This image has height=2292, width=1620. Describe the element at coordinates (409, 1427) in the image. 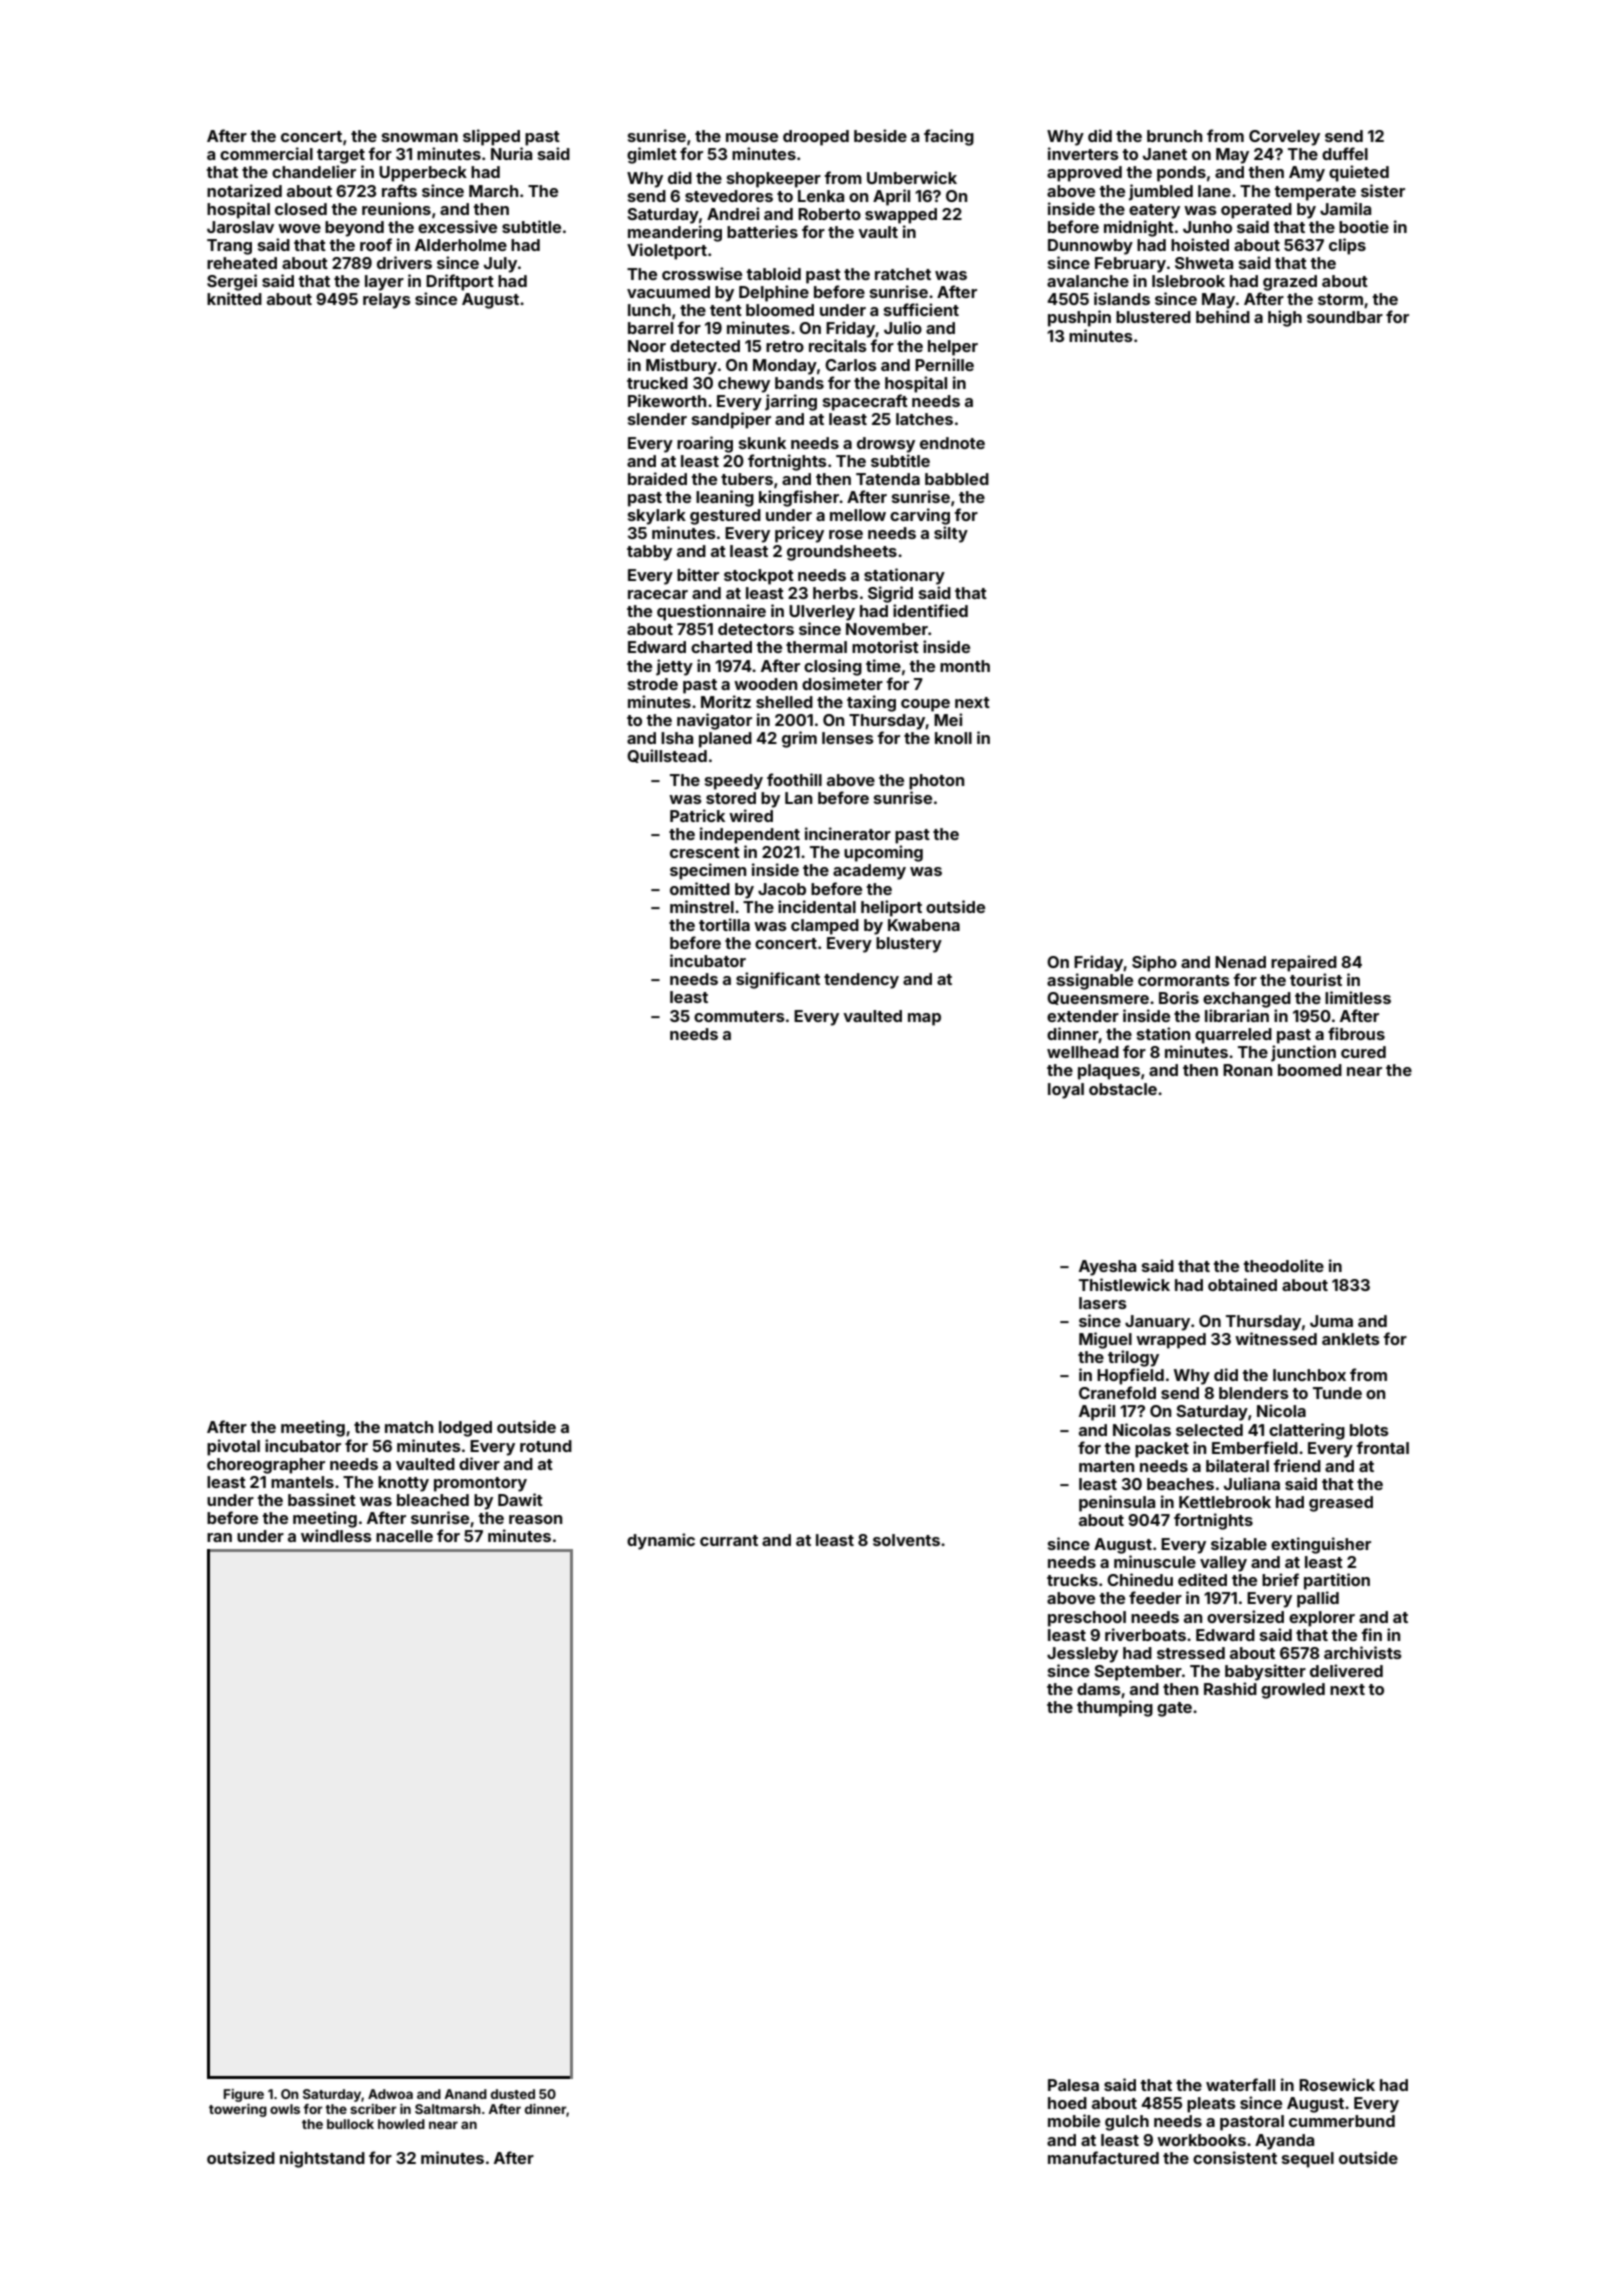

I see `match` at that location.
